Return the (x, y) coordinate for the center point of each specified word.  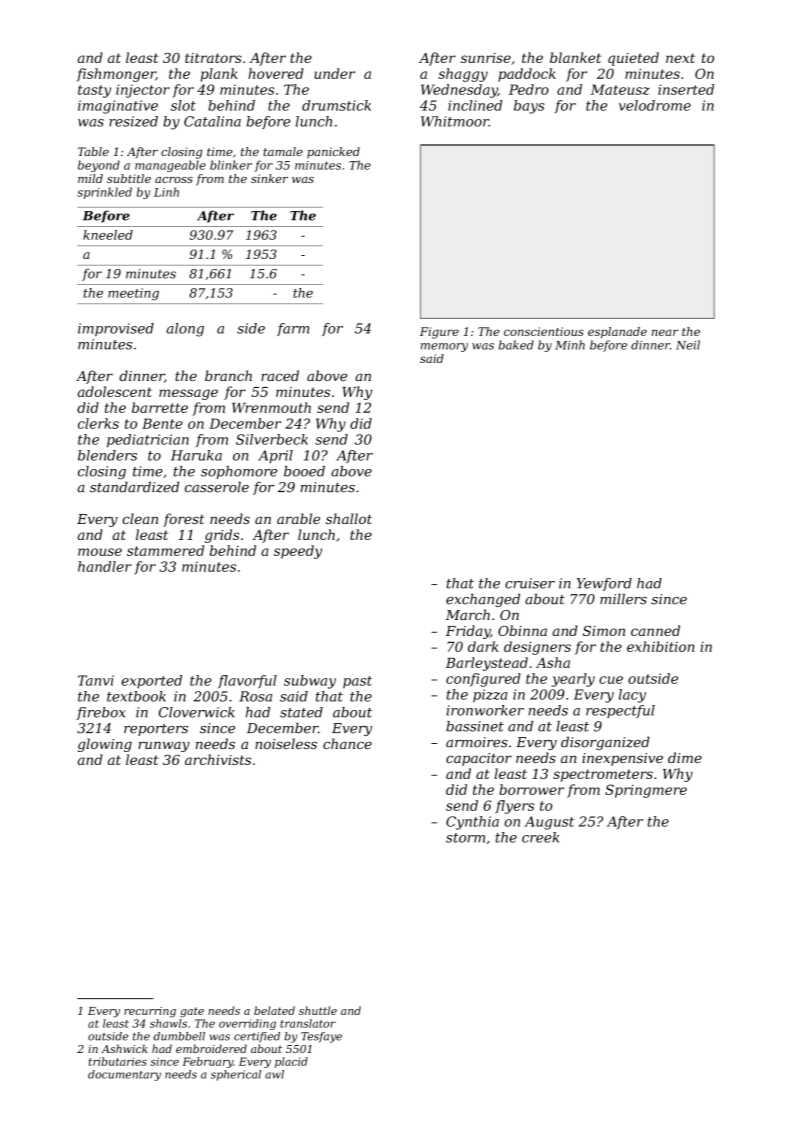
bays (529, 107)
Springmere (646, 791)
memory (444, 347)
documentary (124, 1075)
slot (183, 105)
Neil (688, 345)
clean (140, 518)
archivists (218, 759)
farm (293, 329)
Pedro (529, 89)
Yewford (604, 584)
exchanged (483, 600)
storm (465, 838)
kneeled (108, 235)
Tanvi (96, 680)
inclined (475, 105)
